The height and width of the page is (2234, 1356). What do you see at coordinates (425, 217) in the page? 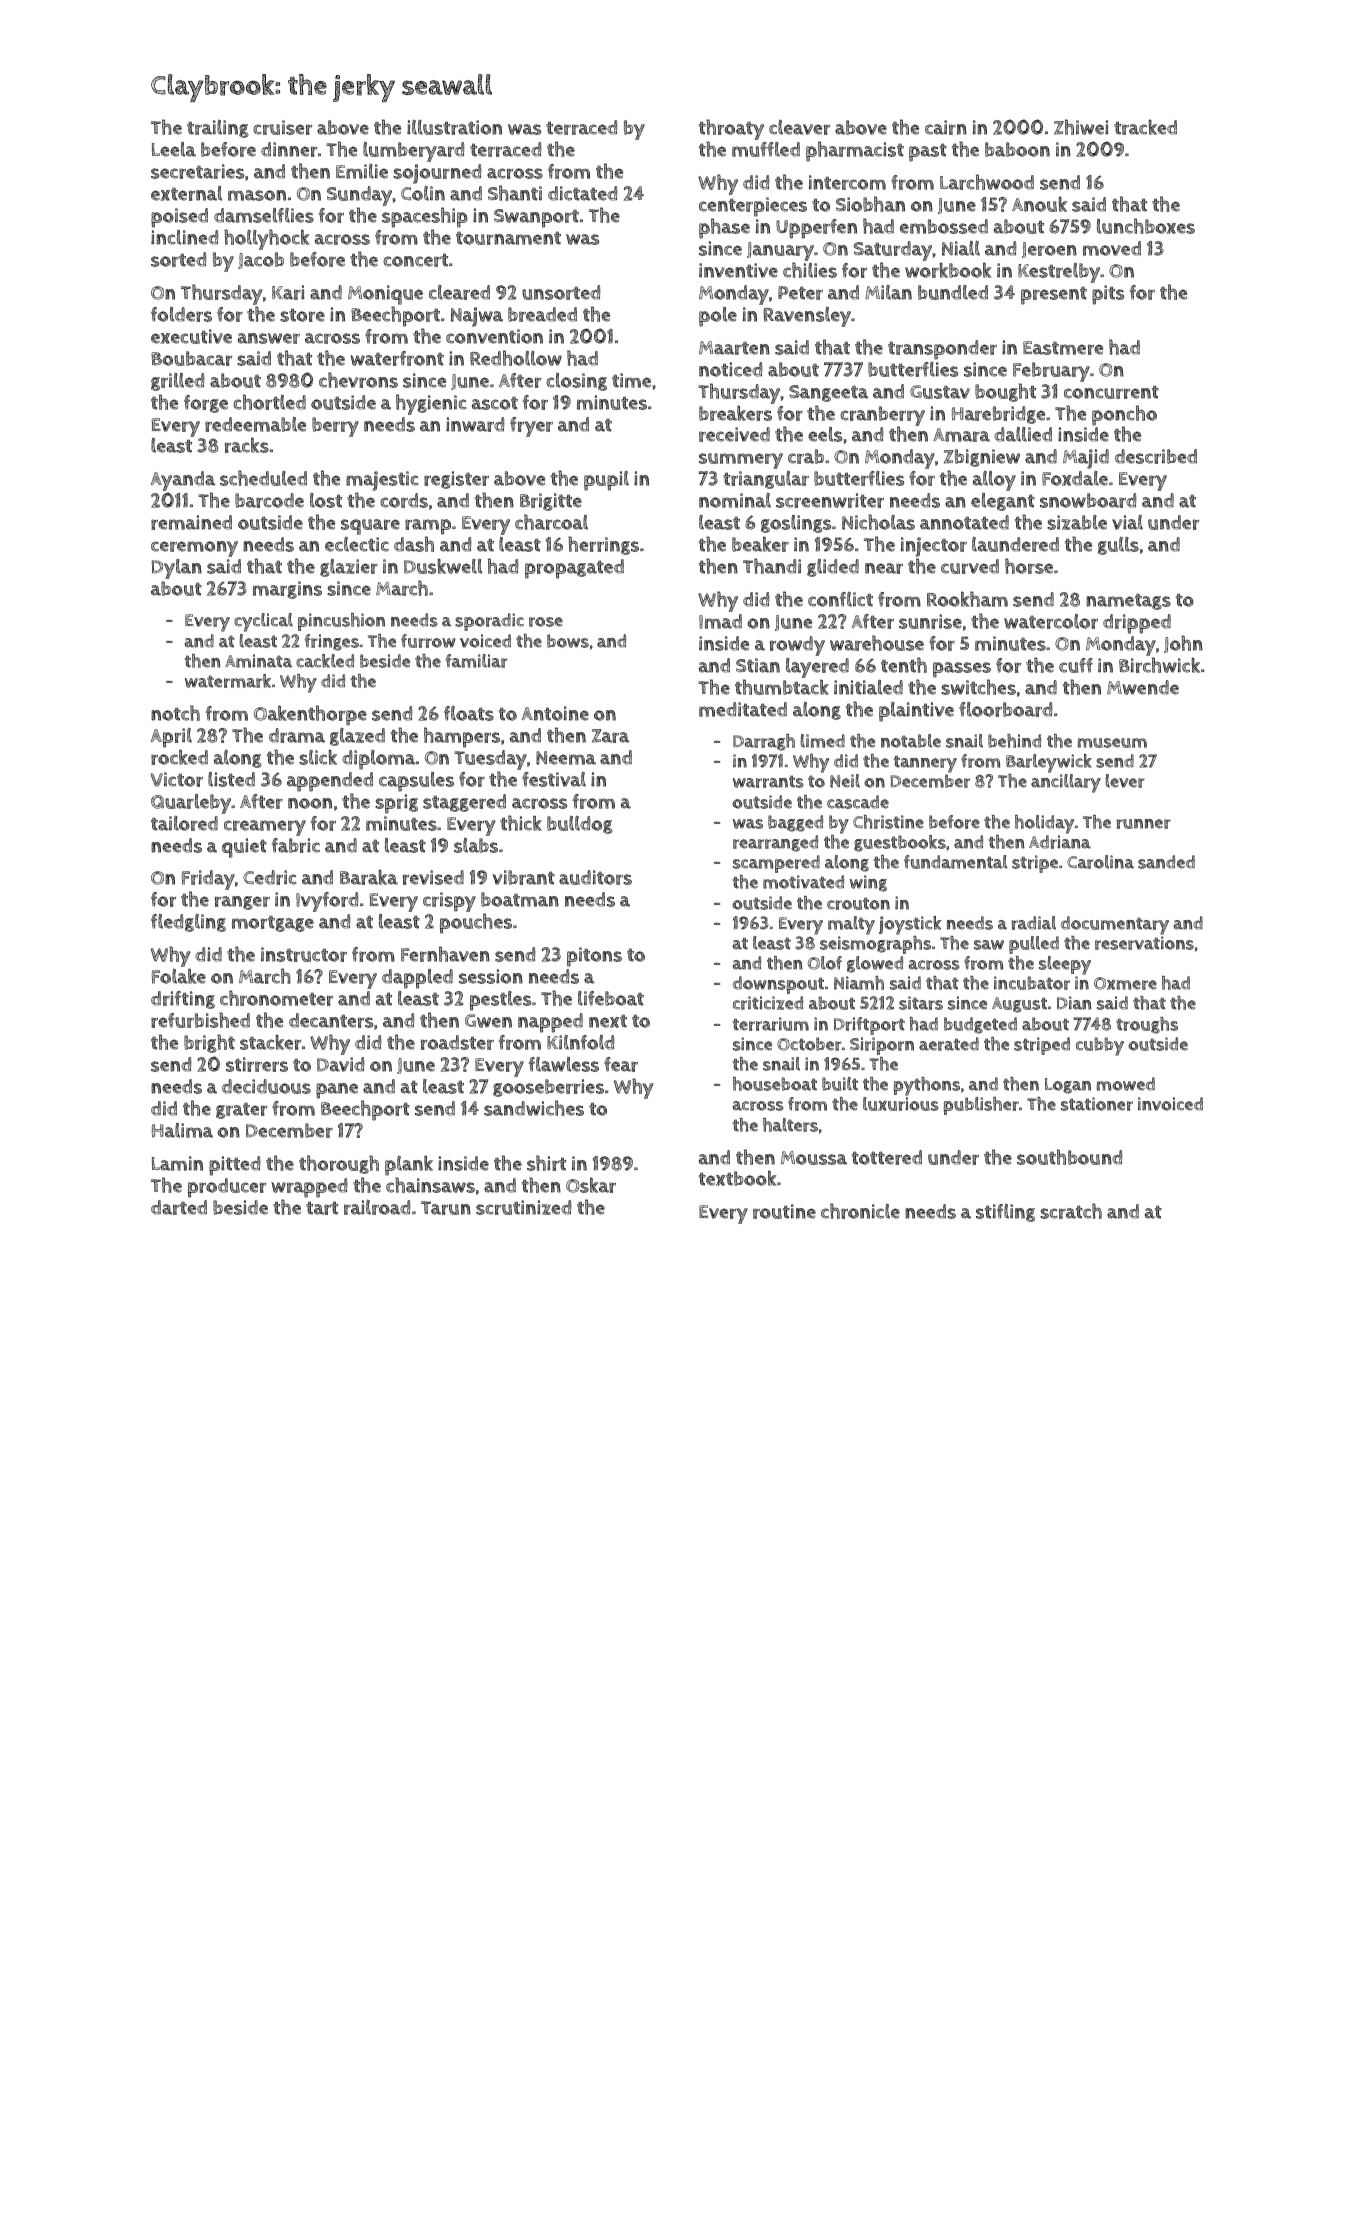
I see `spaceship` at bounding box center [425, 217].
